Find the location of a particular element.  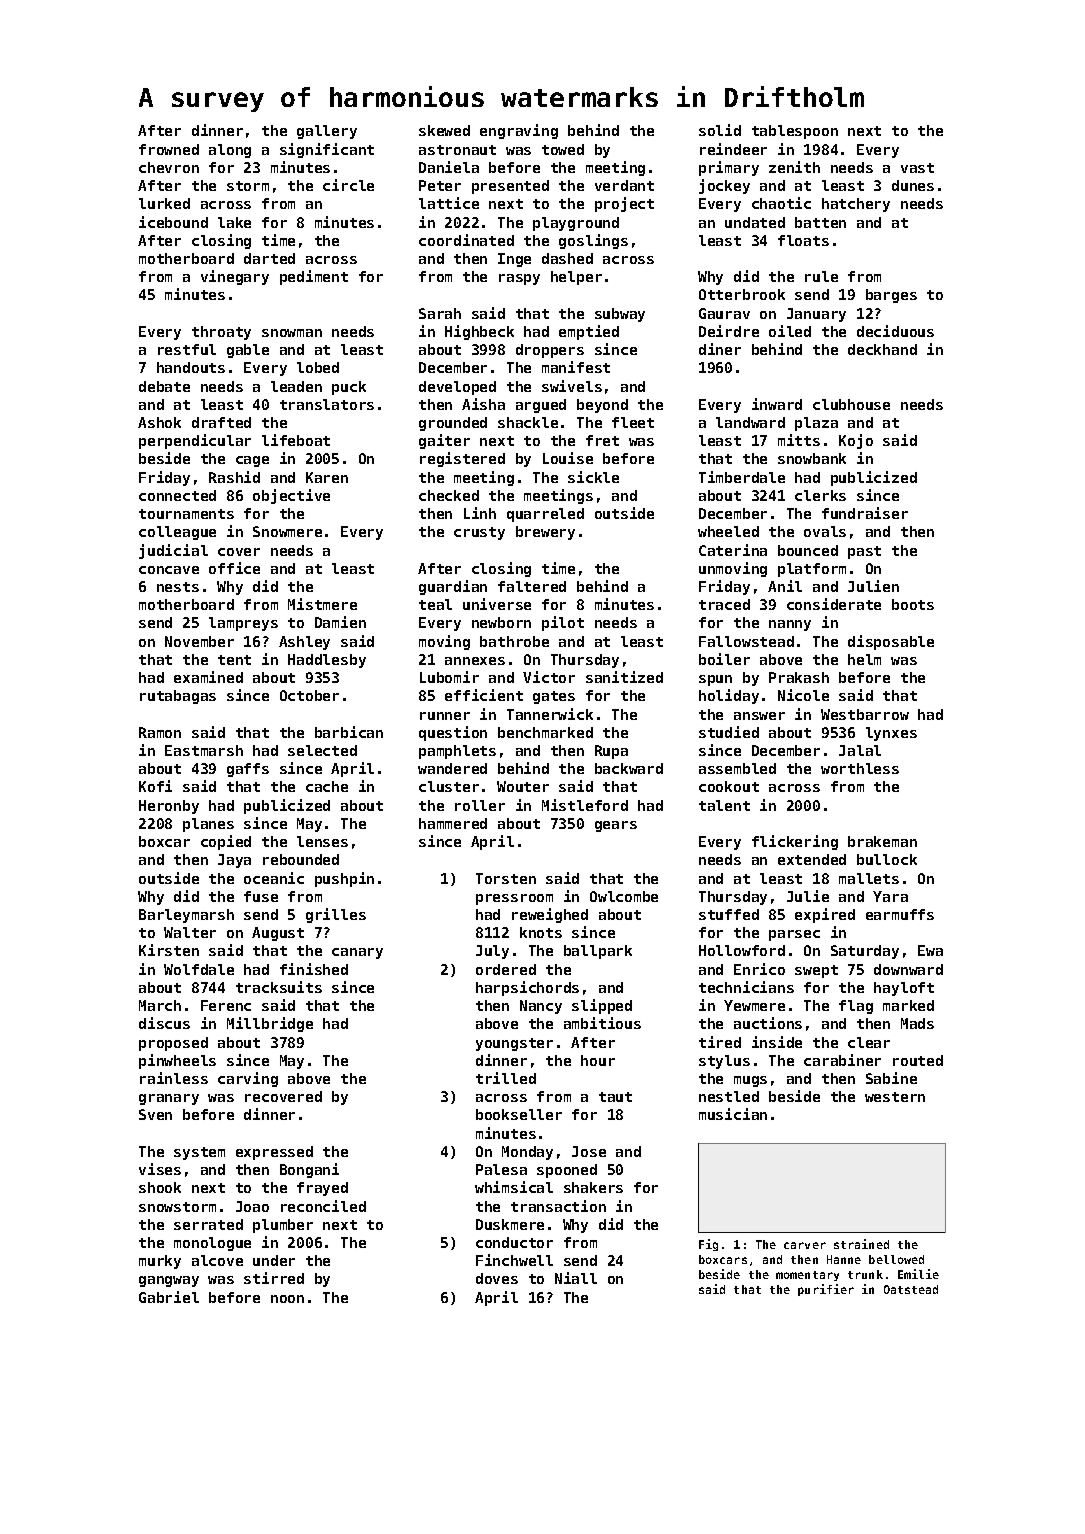

manifest is located at coordinates (576, 367).
